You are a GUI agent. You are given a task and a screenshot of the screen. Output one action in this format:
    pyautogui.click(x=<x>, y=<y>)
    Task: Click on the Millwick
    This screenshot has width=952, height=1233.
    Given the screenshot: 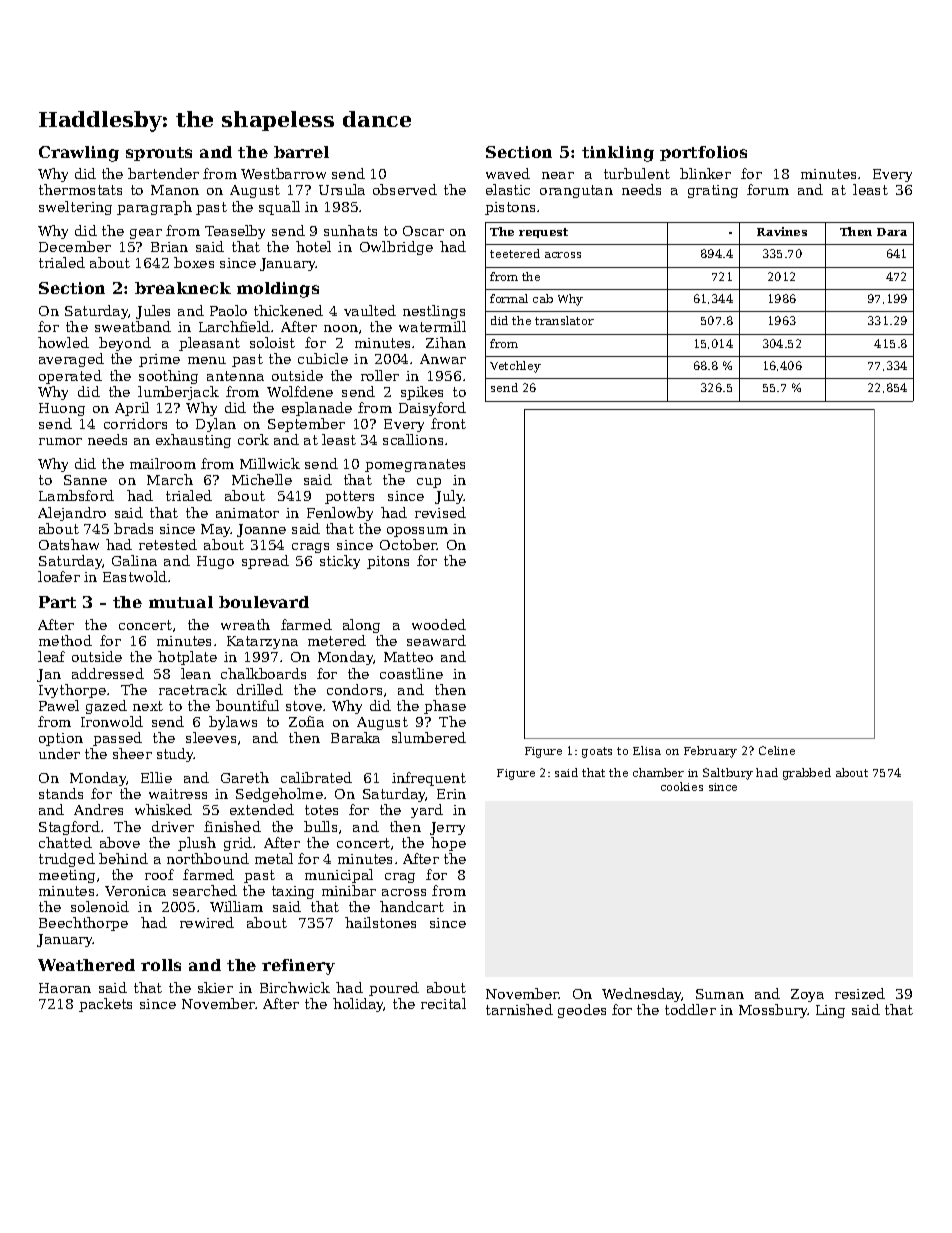 What is the action you would take?
    pyautogui.click(x=270, y=463)
